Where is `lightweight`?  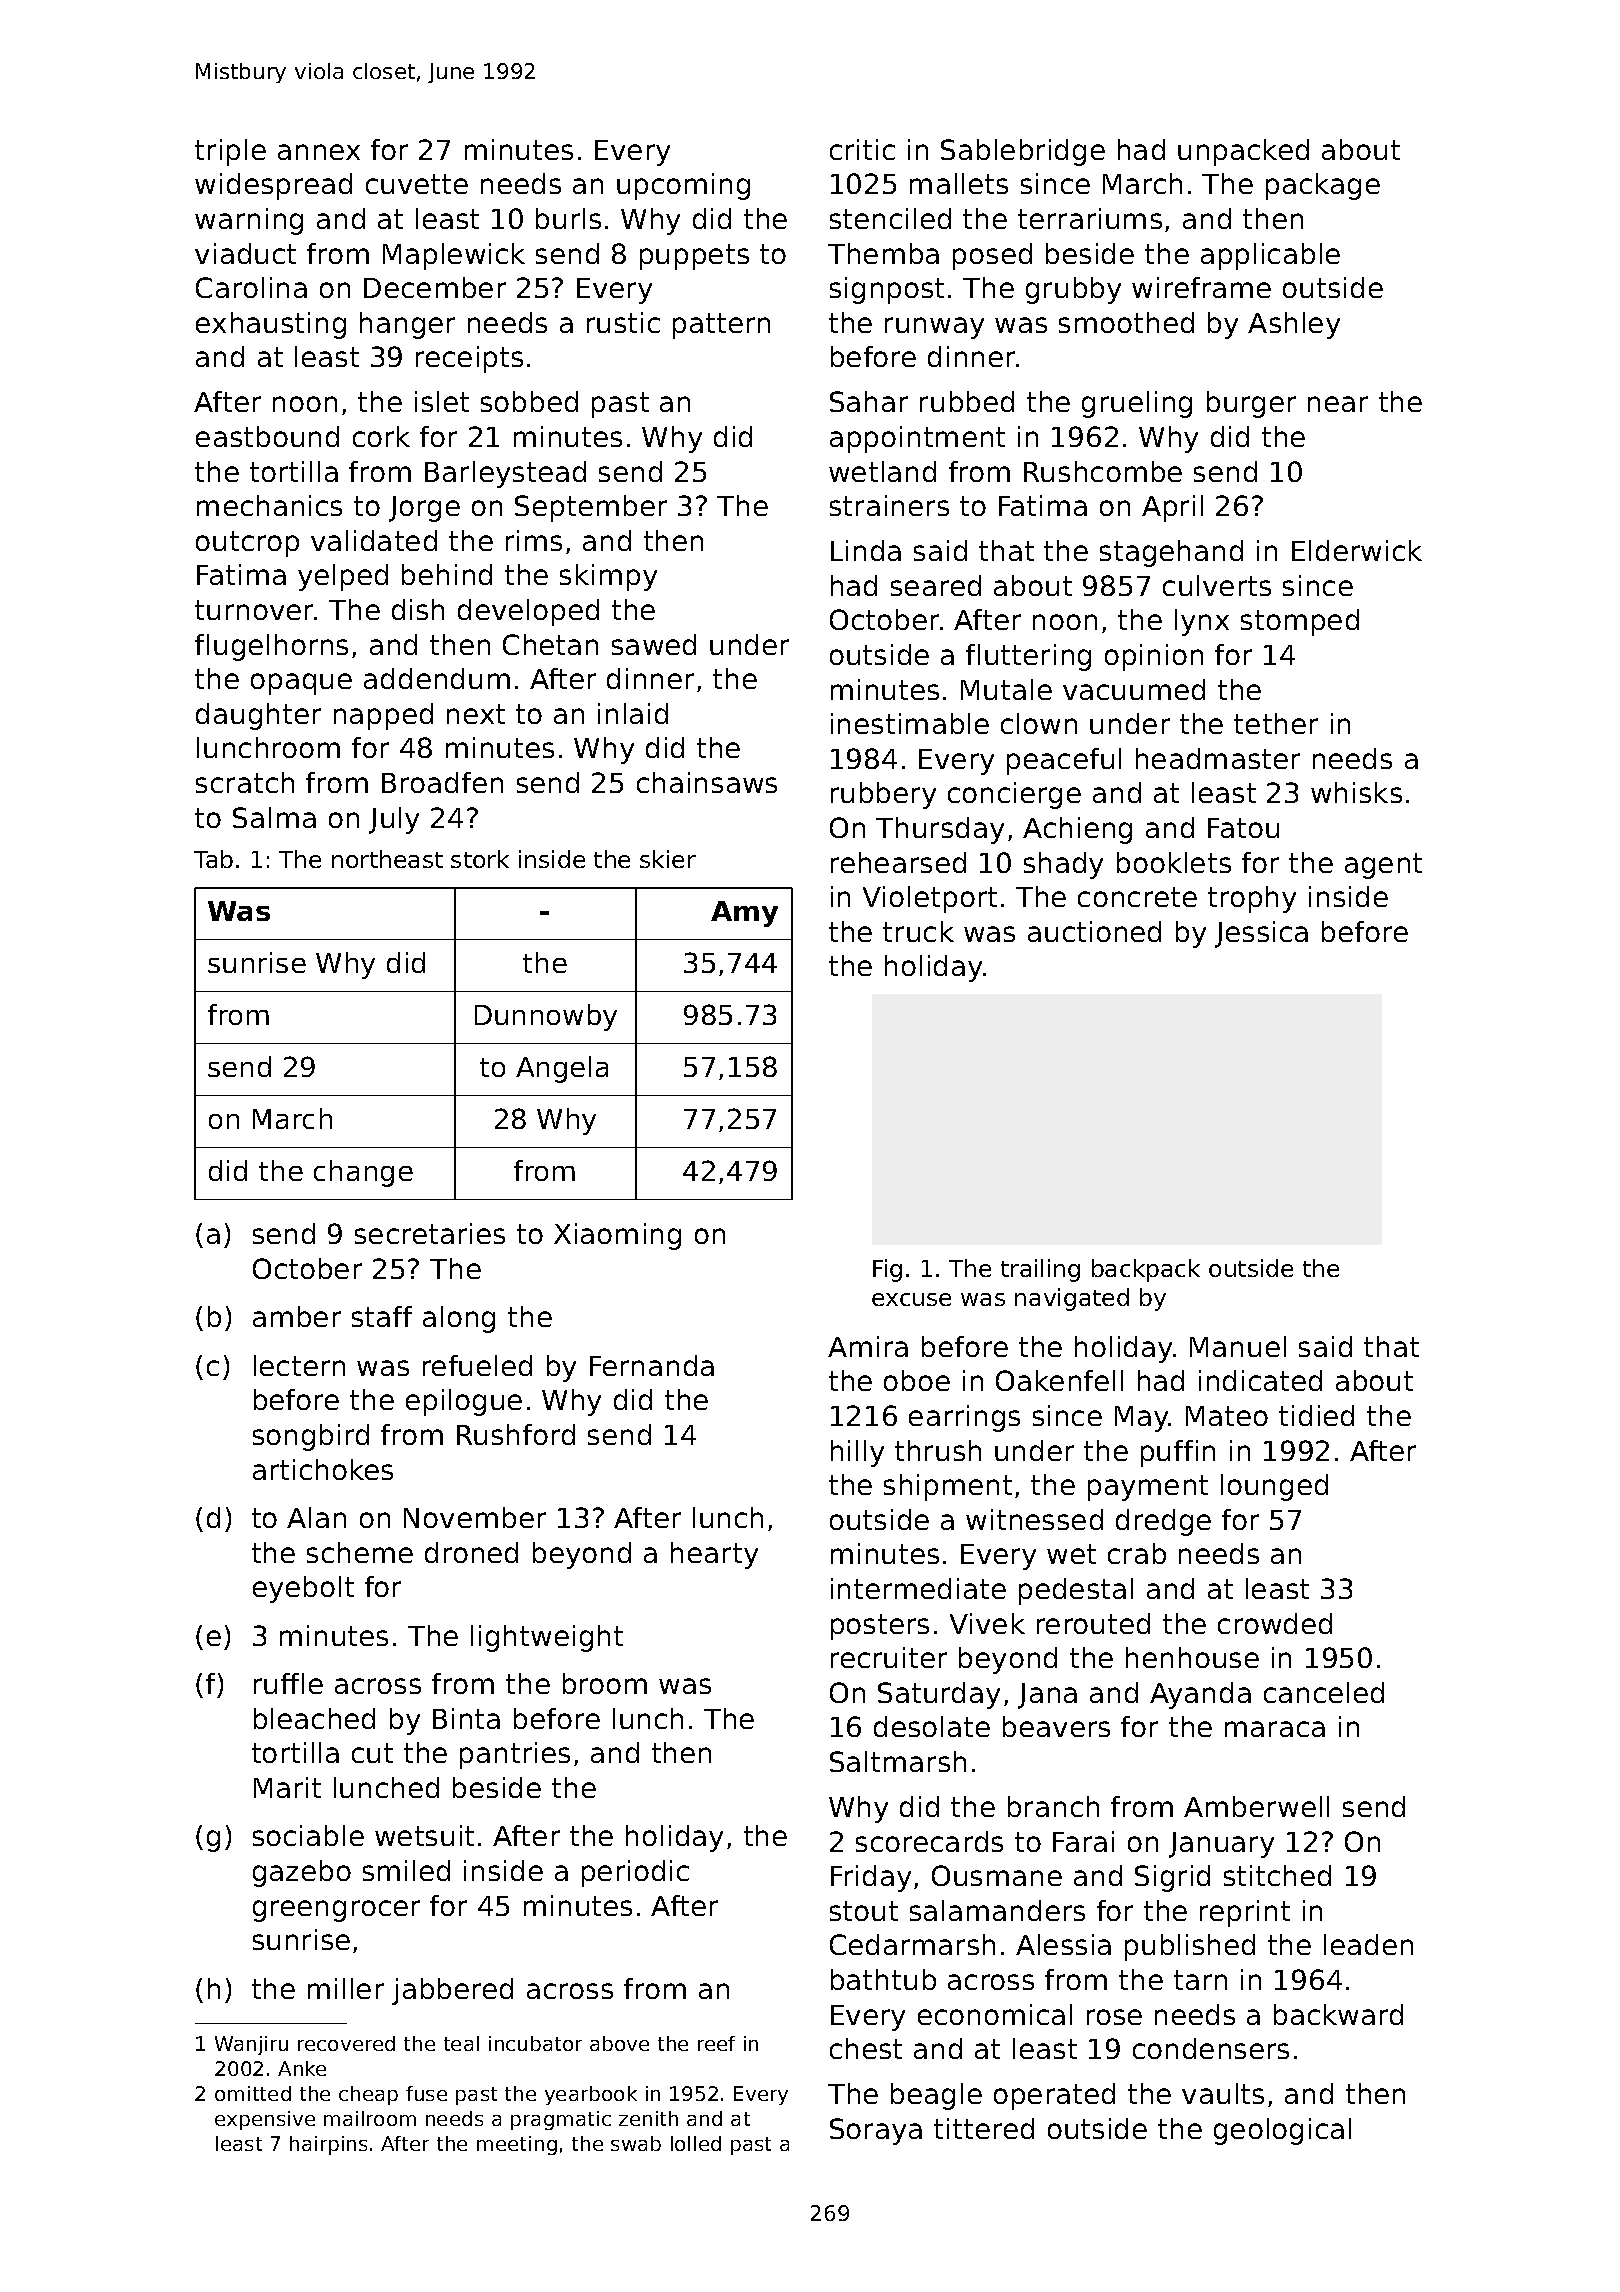
lightweight is located at coordinates (547, 1638).
